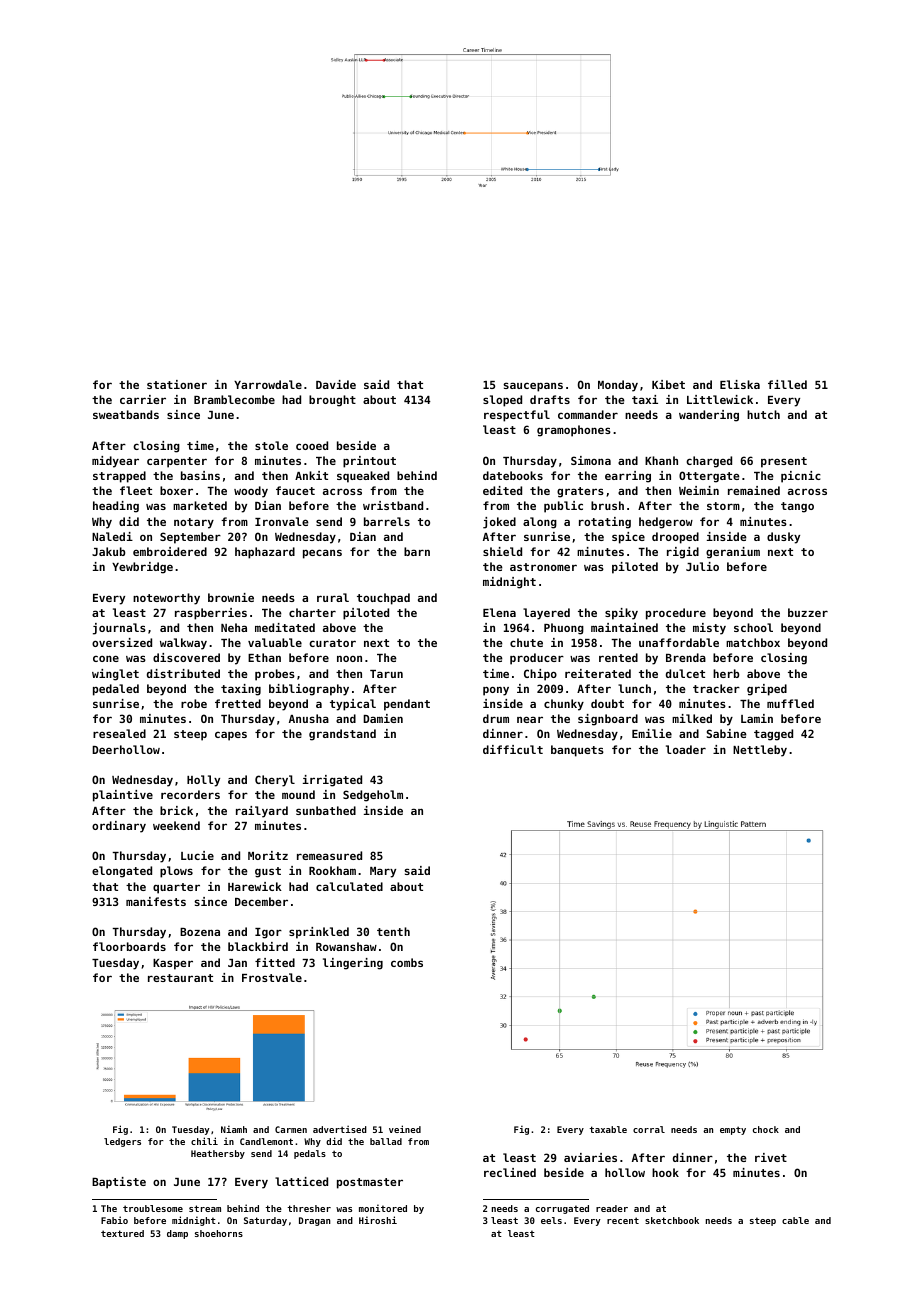  Describe the element at coordinates (502, 490) in the screenshot. I see `edited` at that location.
